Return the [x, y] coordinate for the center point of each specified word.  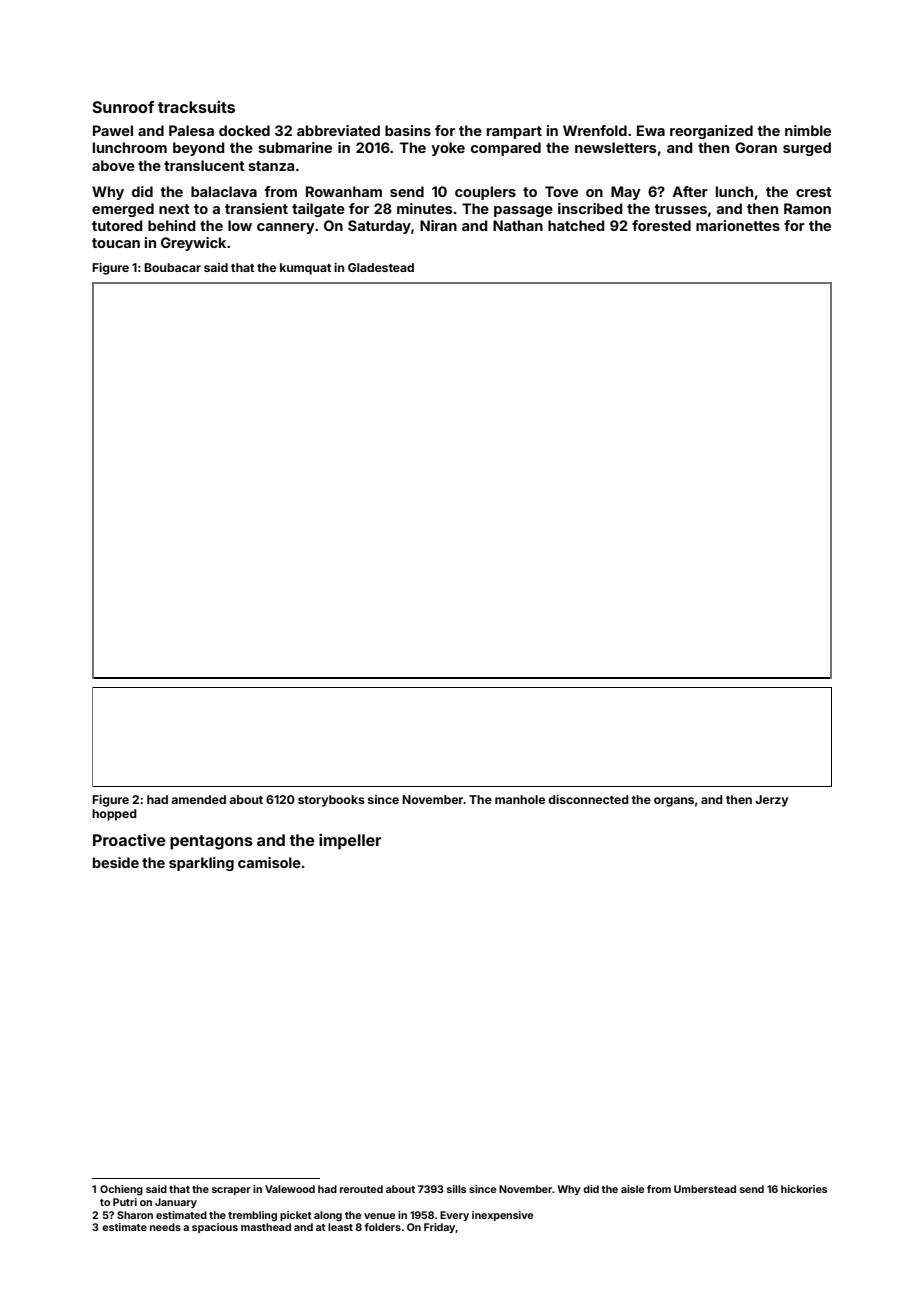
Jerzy [771, 801]
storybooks [331, 801]
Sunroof [123, 107]
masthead [266, 1227]
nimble [808, 130]
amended [198, 799]
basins [408, 130]
